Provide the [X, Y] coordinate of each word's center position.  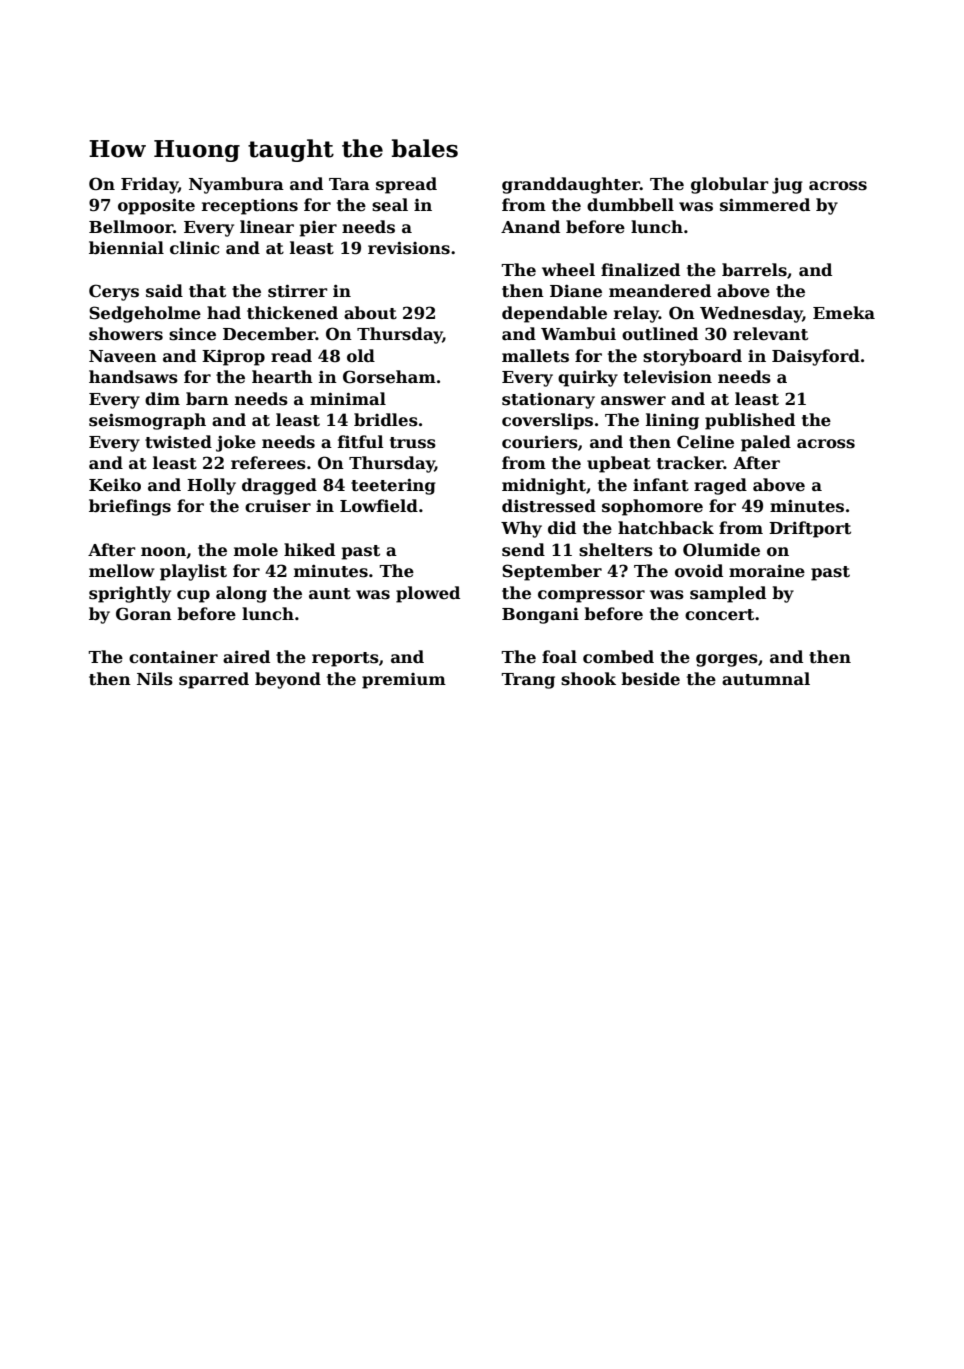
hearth [282, 376]
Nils [155, 679]
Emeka [844, 312]
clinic [194, 248]
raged [720, 486]
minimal [348, 398]
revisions [409, 248]
